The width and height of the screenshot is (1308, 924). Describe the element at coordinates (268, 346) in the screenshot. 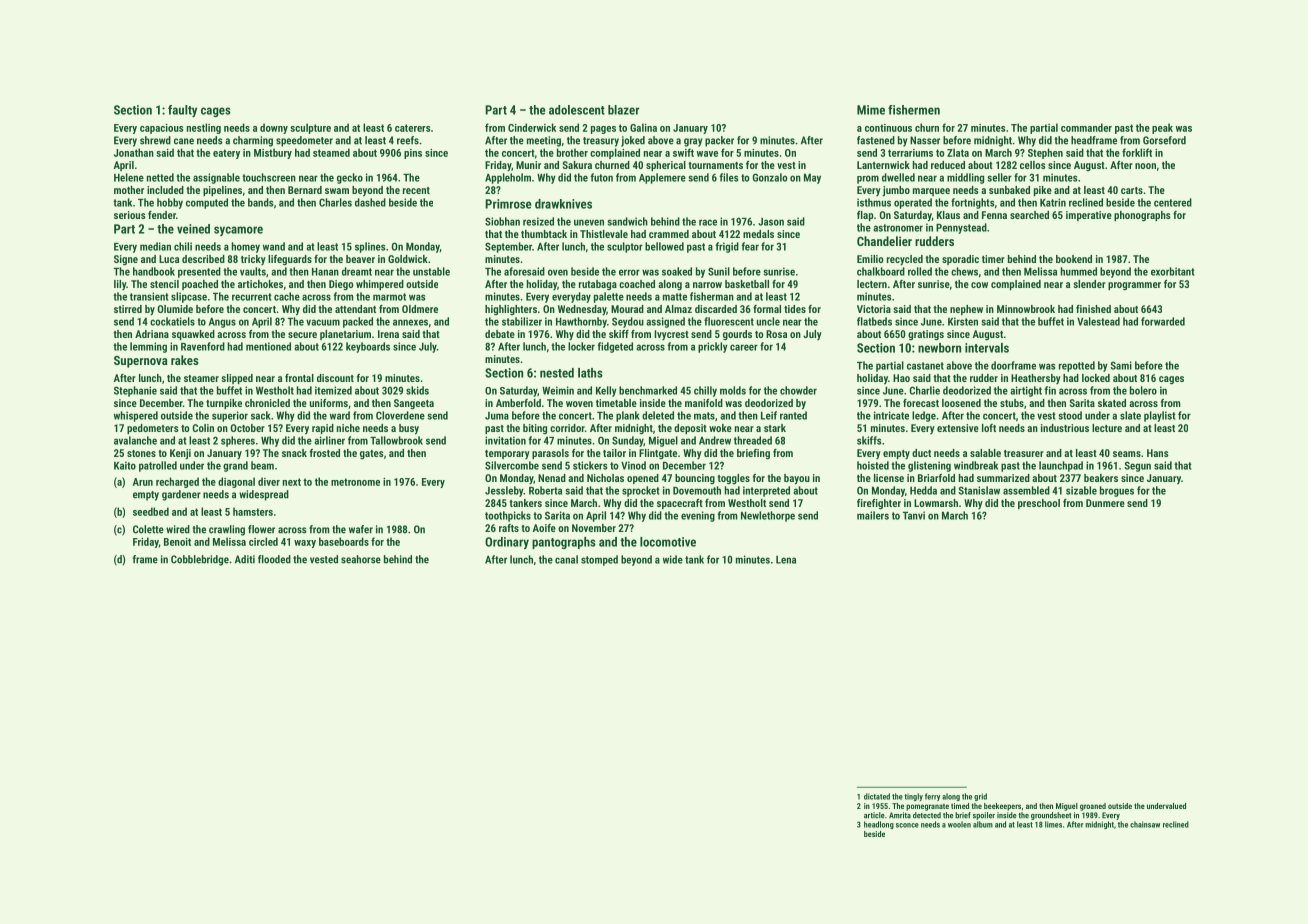

I see `mentioned` at that location.
